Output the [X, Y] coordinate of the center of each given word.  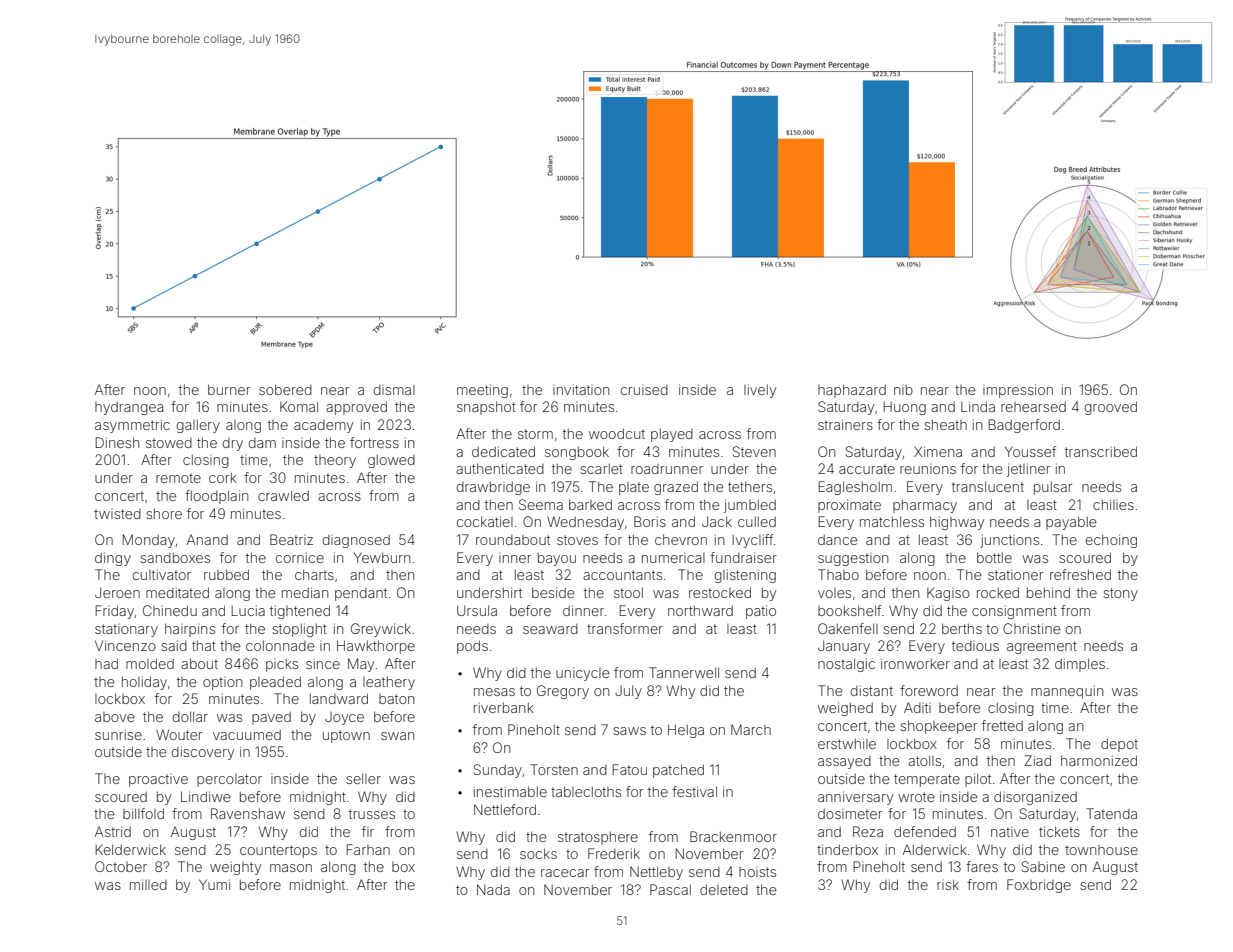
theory [335, 461]
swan [397, 736]
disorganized [1035, 798]
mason [291, 868]
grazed [676, 488]
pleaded [275, 683]
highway [957, 523]
